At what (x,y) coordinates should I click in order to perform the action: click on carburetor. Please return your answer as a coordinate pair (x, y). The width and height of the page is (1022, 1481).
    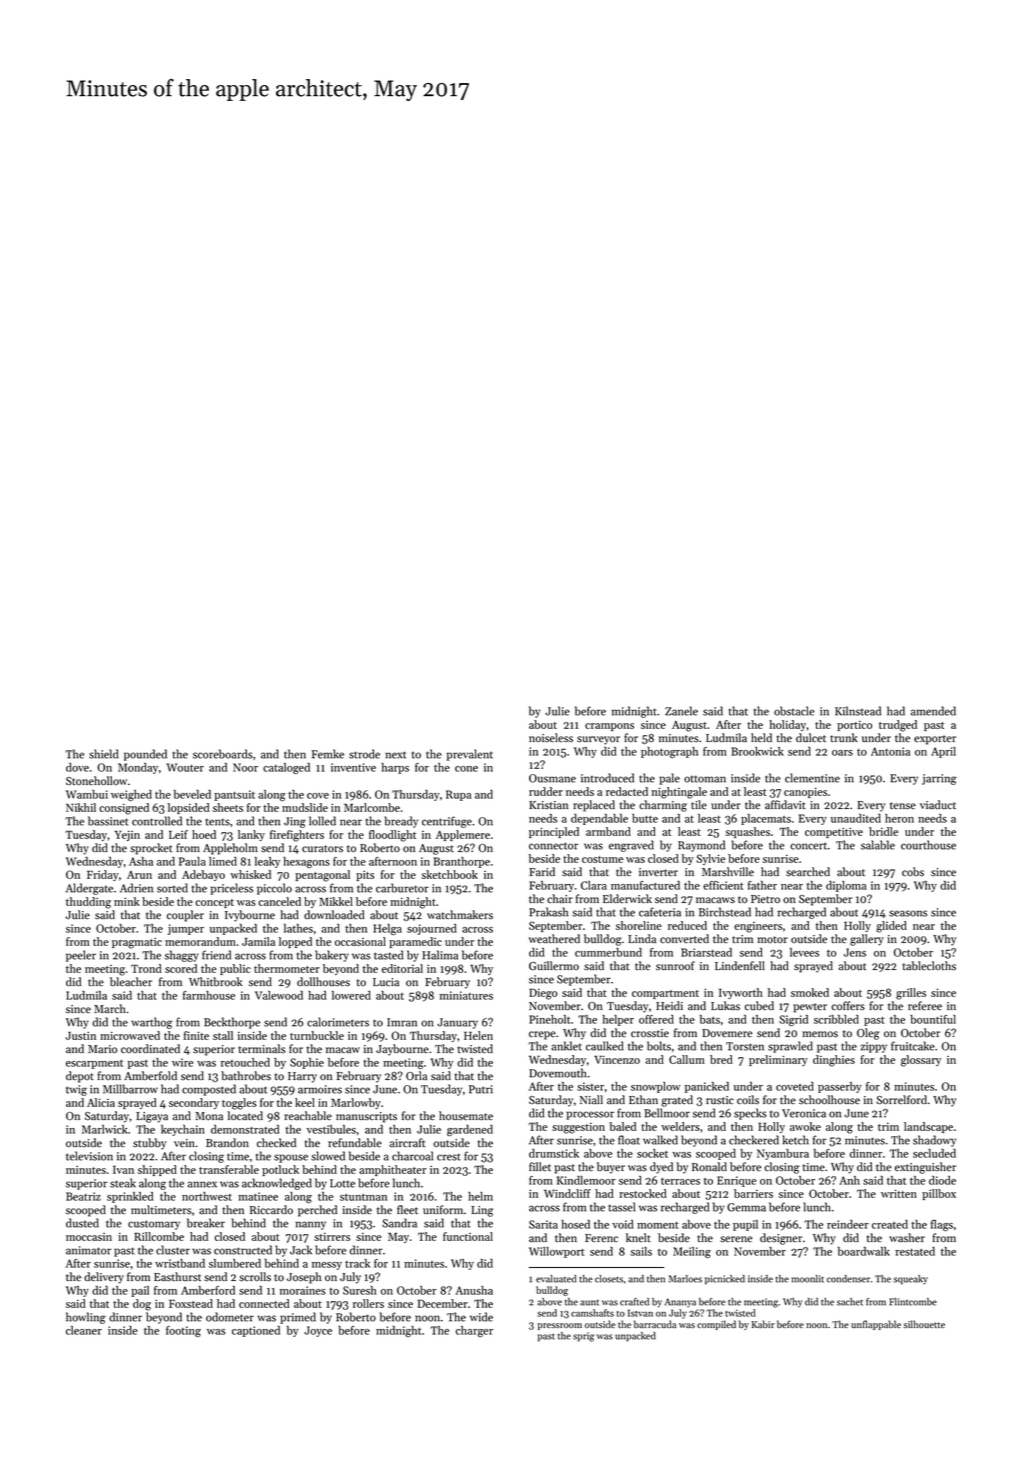
    Looking at the image, I should click on (402, 888).
